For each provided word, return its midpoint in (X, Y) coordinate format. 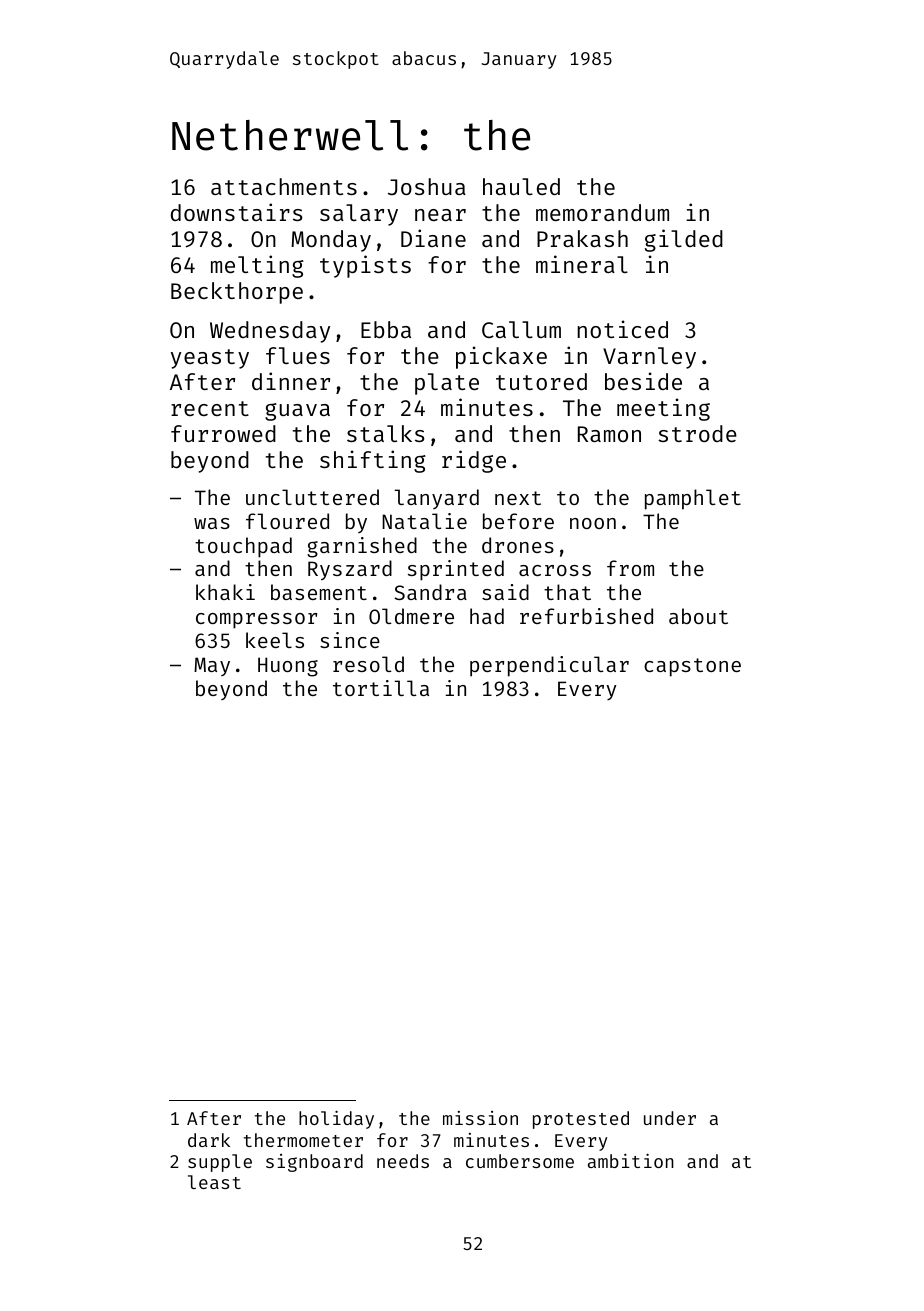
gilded (684, 240)
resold (368, 664)
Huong (288, 667)
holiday (336, 1119)
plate (447, 384)
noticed (622, 329)
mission (480, 1118)
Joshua (427, 187)
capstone (692, 667)
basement (319, 592)
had (487, 616)
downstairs (236, 212)
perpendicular (549, 666)
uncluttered (312, 497)
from (630, 568)
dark (209, 1140)
